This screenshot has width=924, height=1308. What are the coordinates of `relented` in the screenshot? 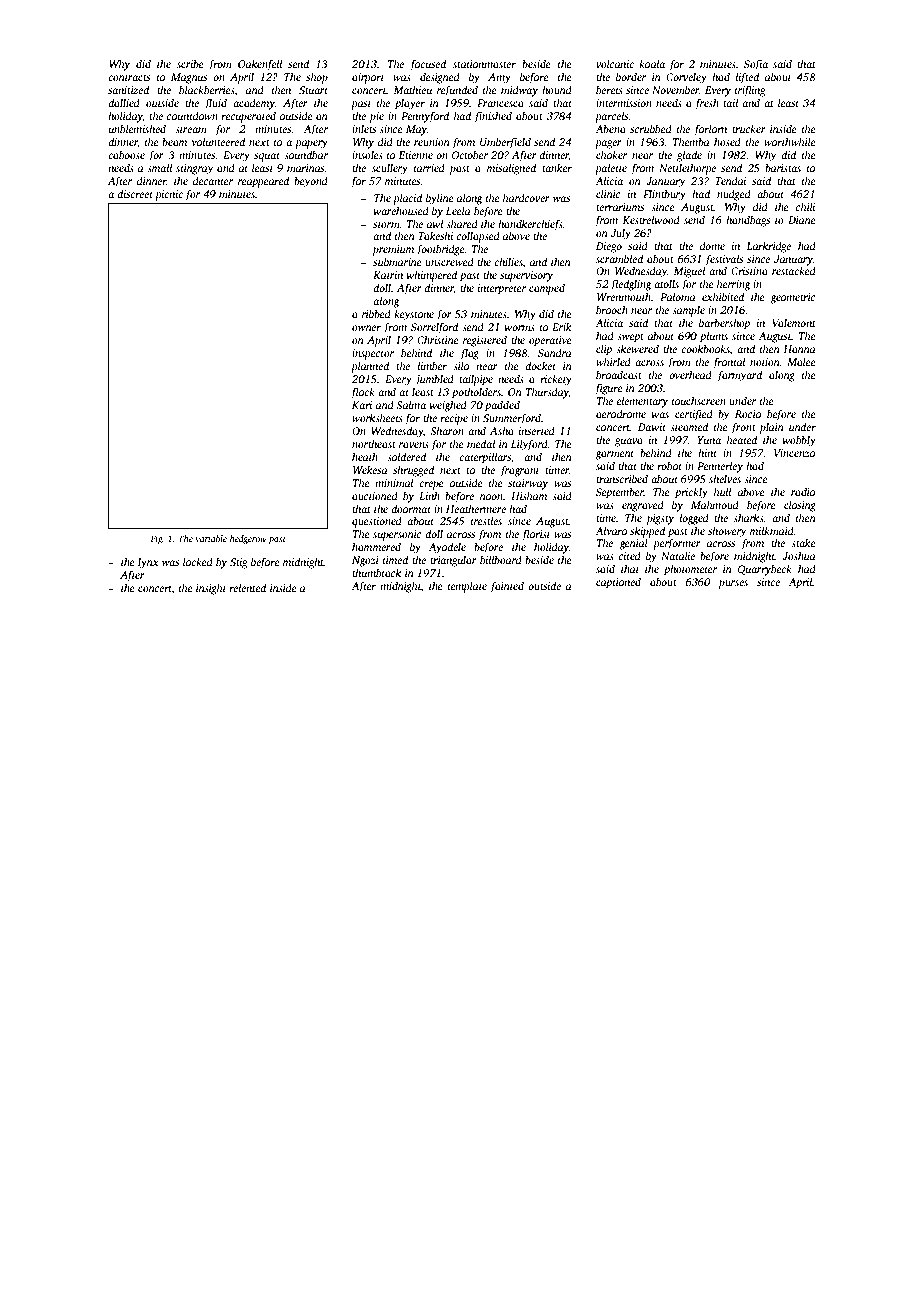 It's located at (247, 587).
